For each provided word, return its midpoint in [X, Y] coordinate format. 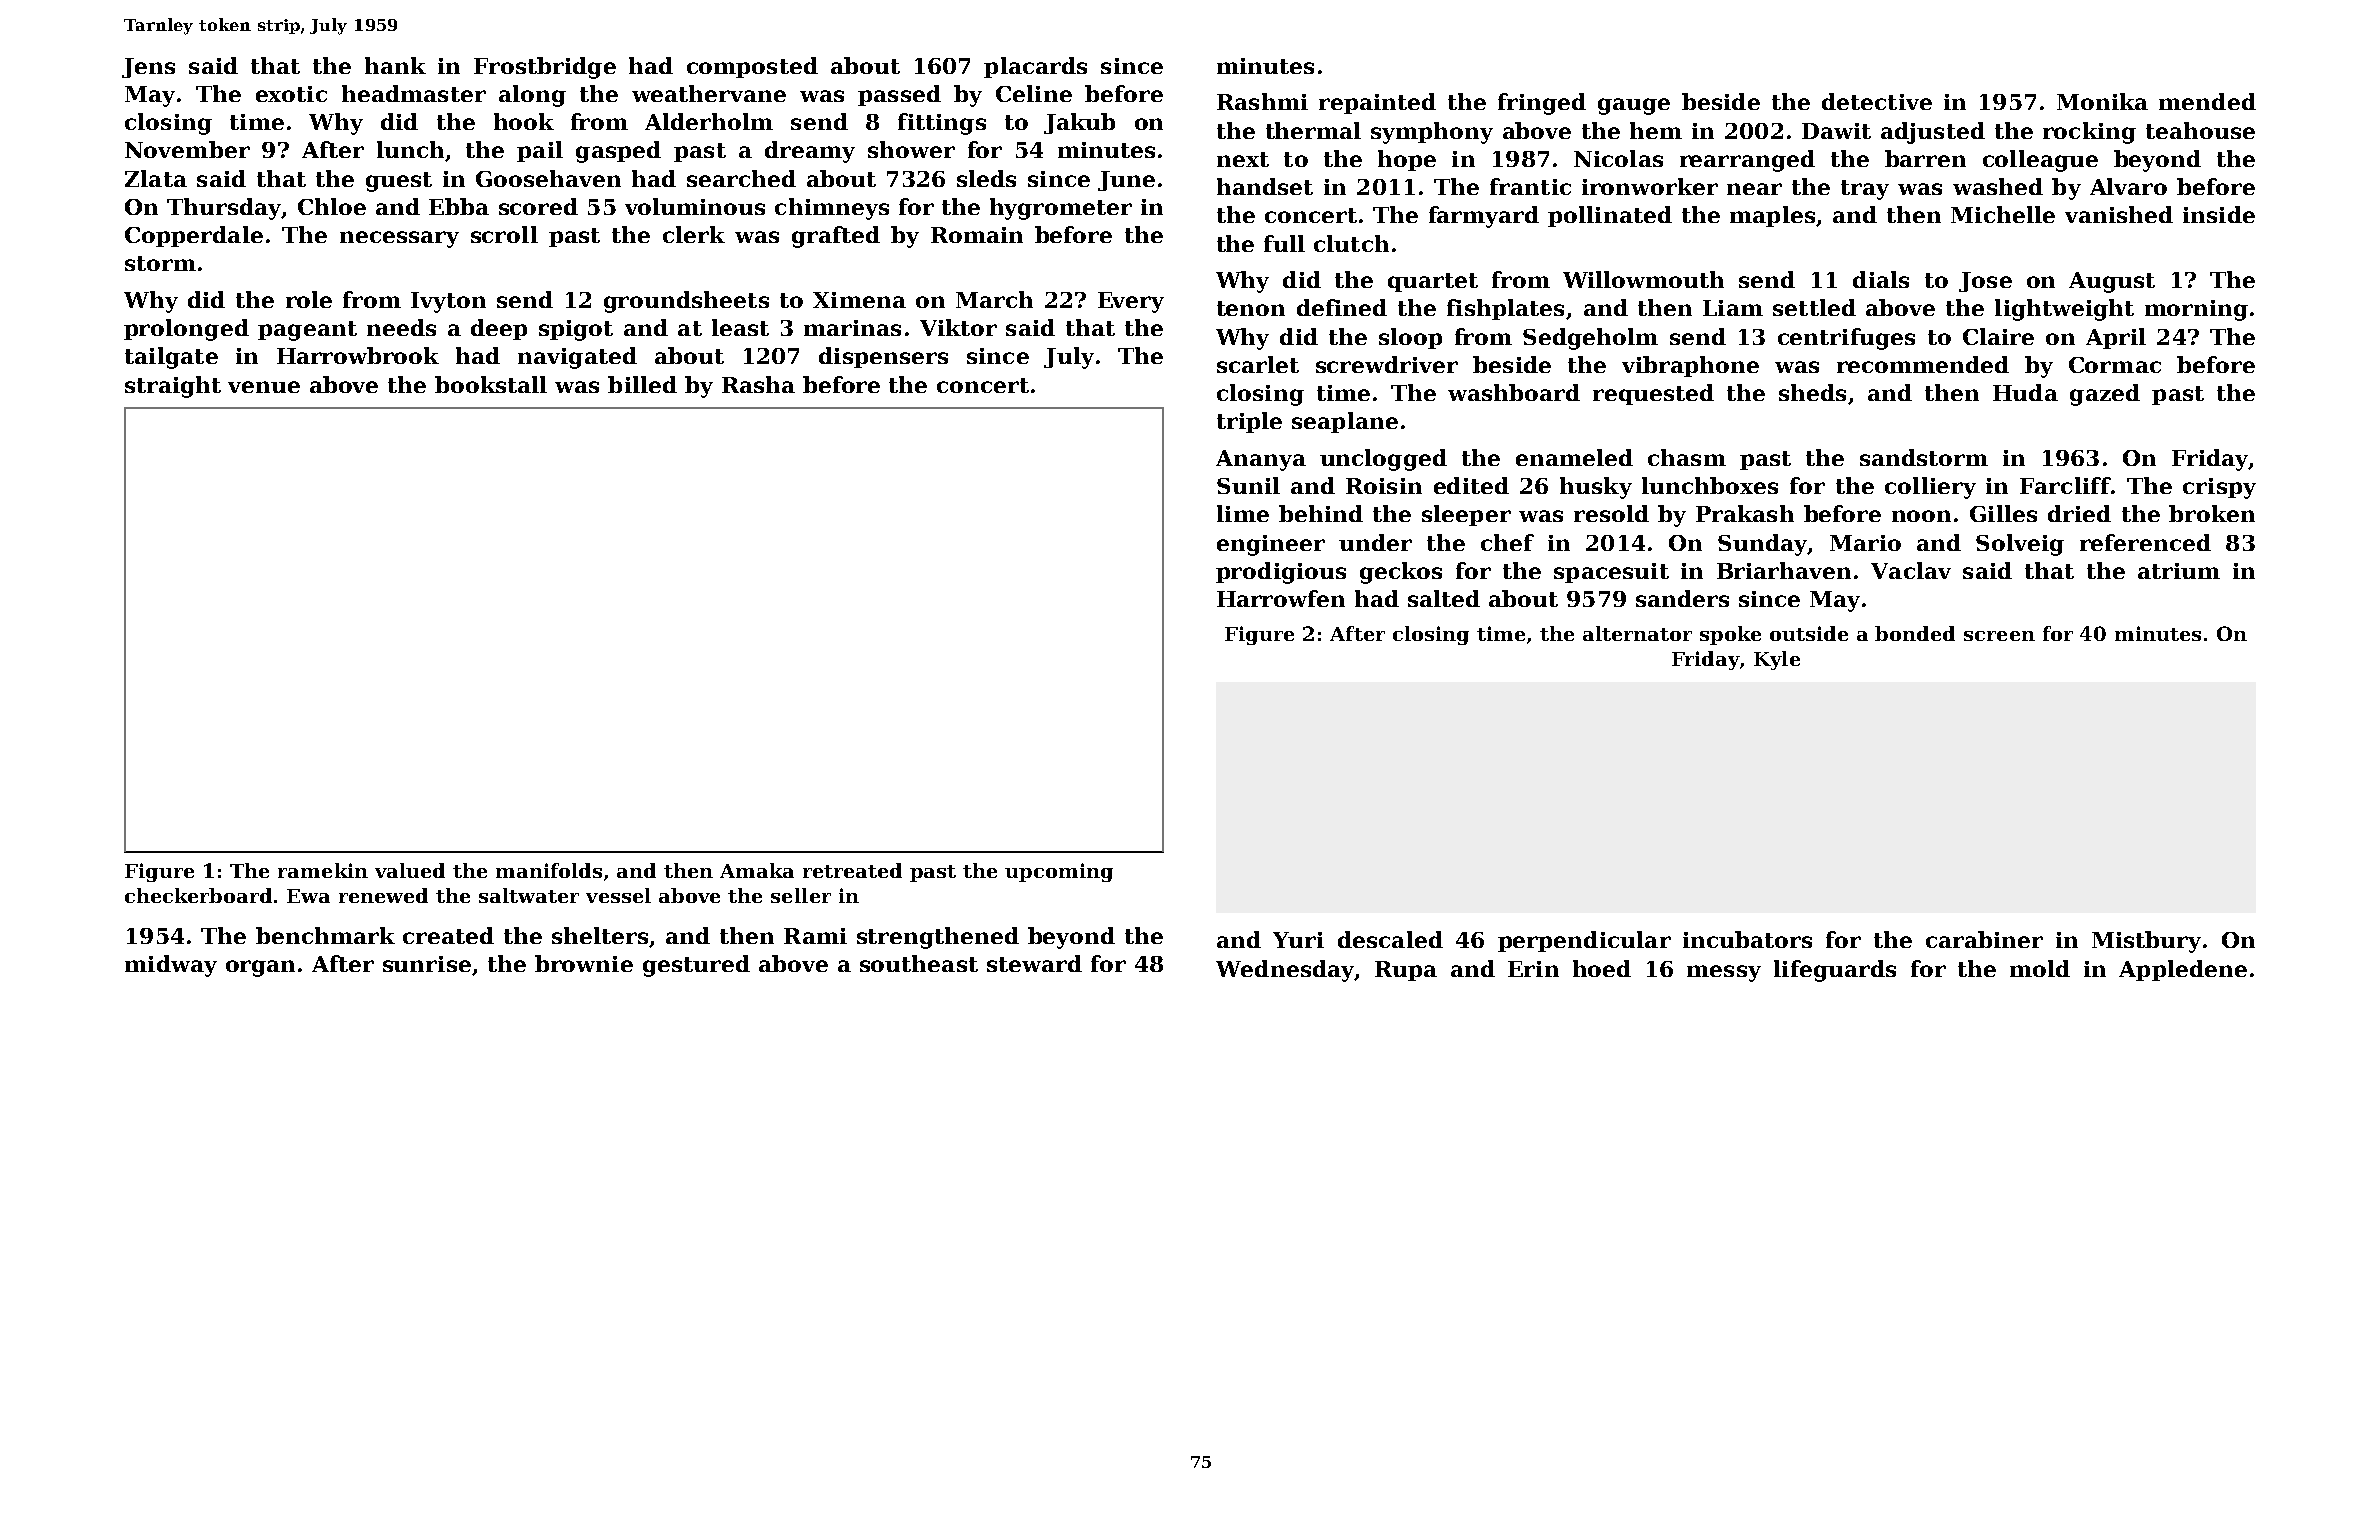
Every [1131, 302]
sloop [1410, 338]
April [2116, 338]
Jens [148, 68]
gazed [2105, 395]
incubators [1747, 939]
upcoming [1059, 872]
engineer [1271, 545]
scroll [504, 234]
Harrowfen [1281, 598]
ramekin [323, 870]
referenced [2145, 542]
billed [642, 384]
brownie [584, 963]
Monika [2102, 101]
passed [899, 95]
